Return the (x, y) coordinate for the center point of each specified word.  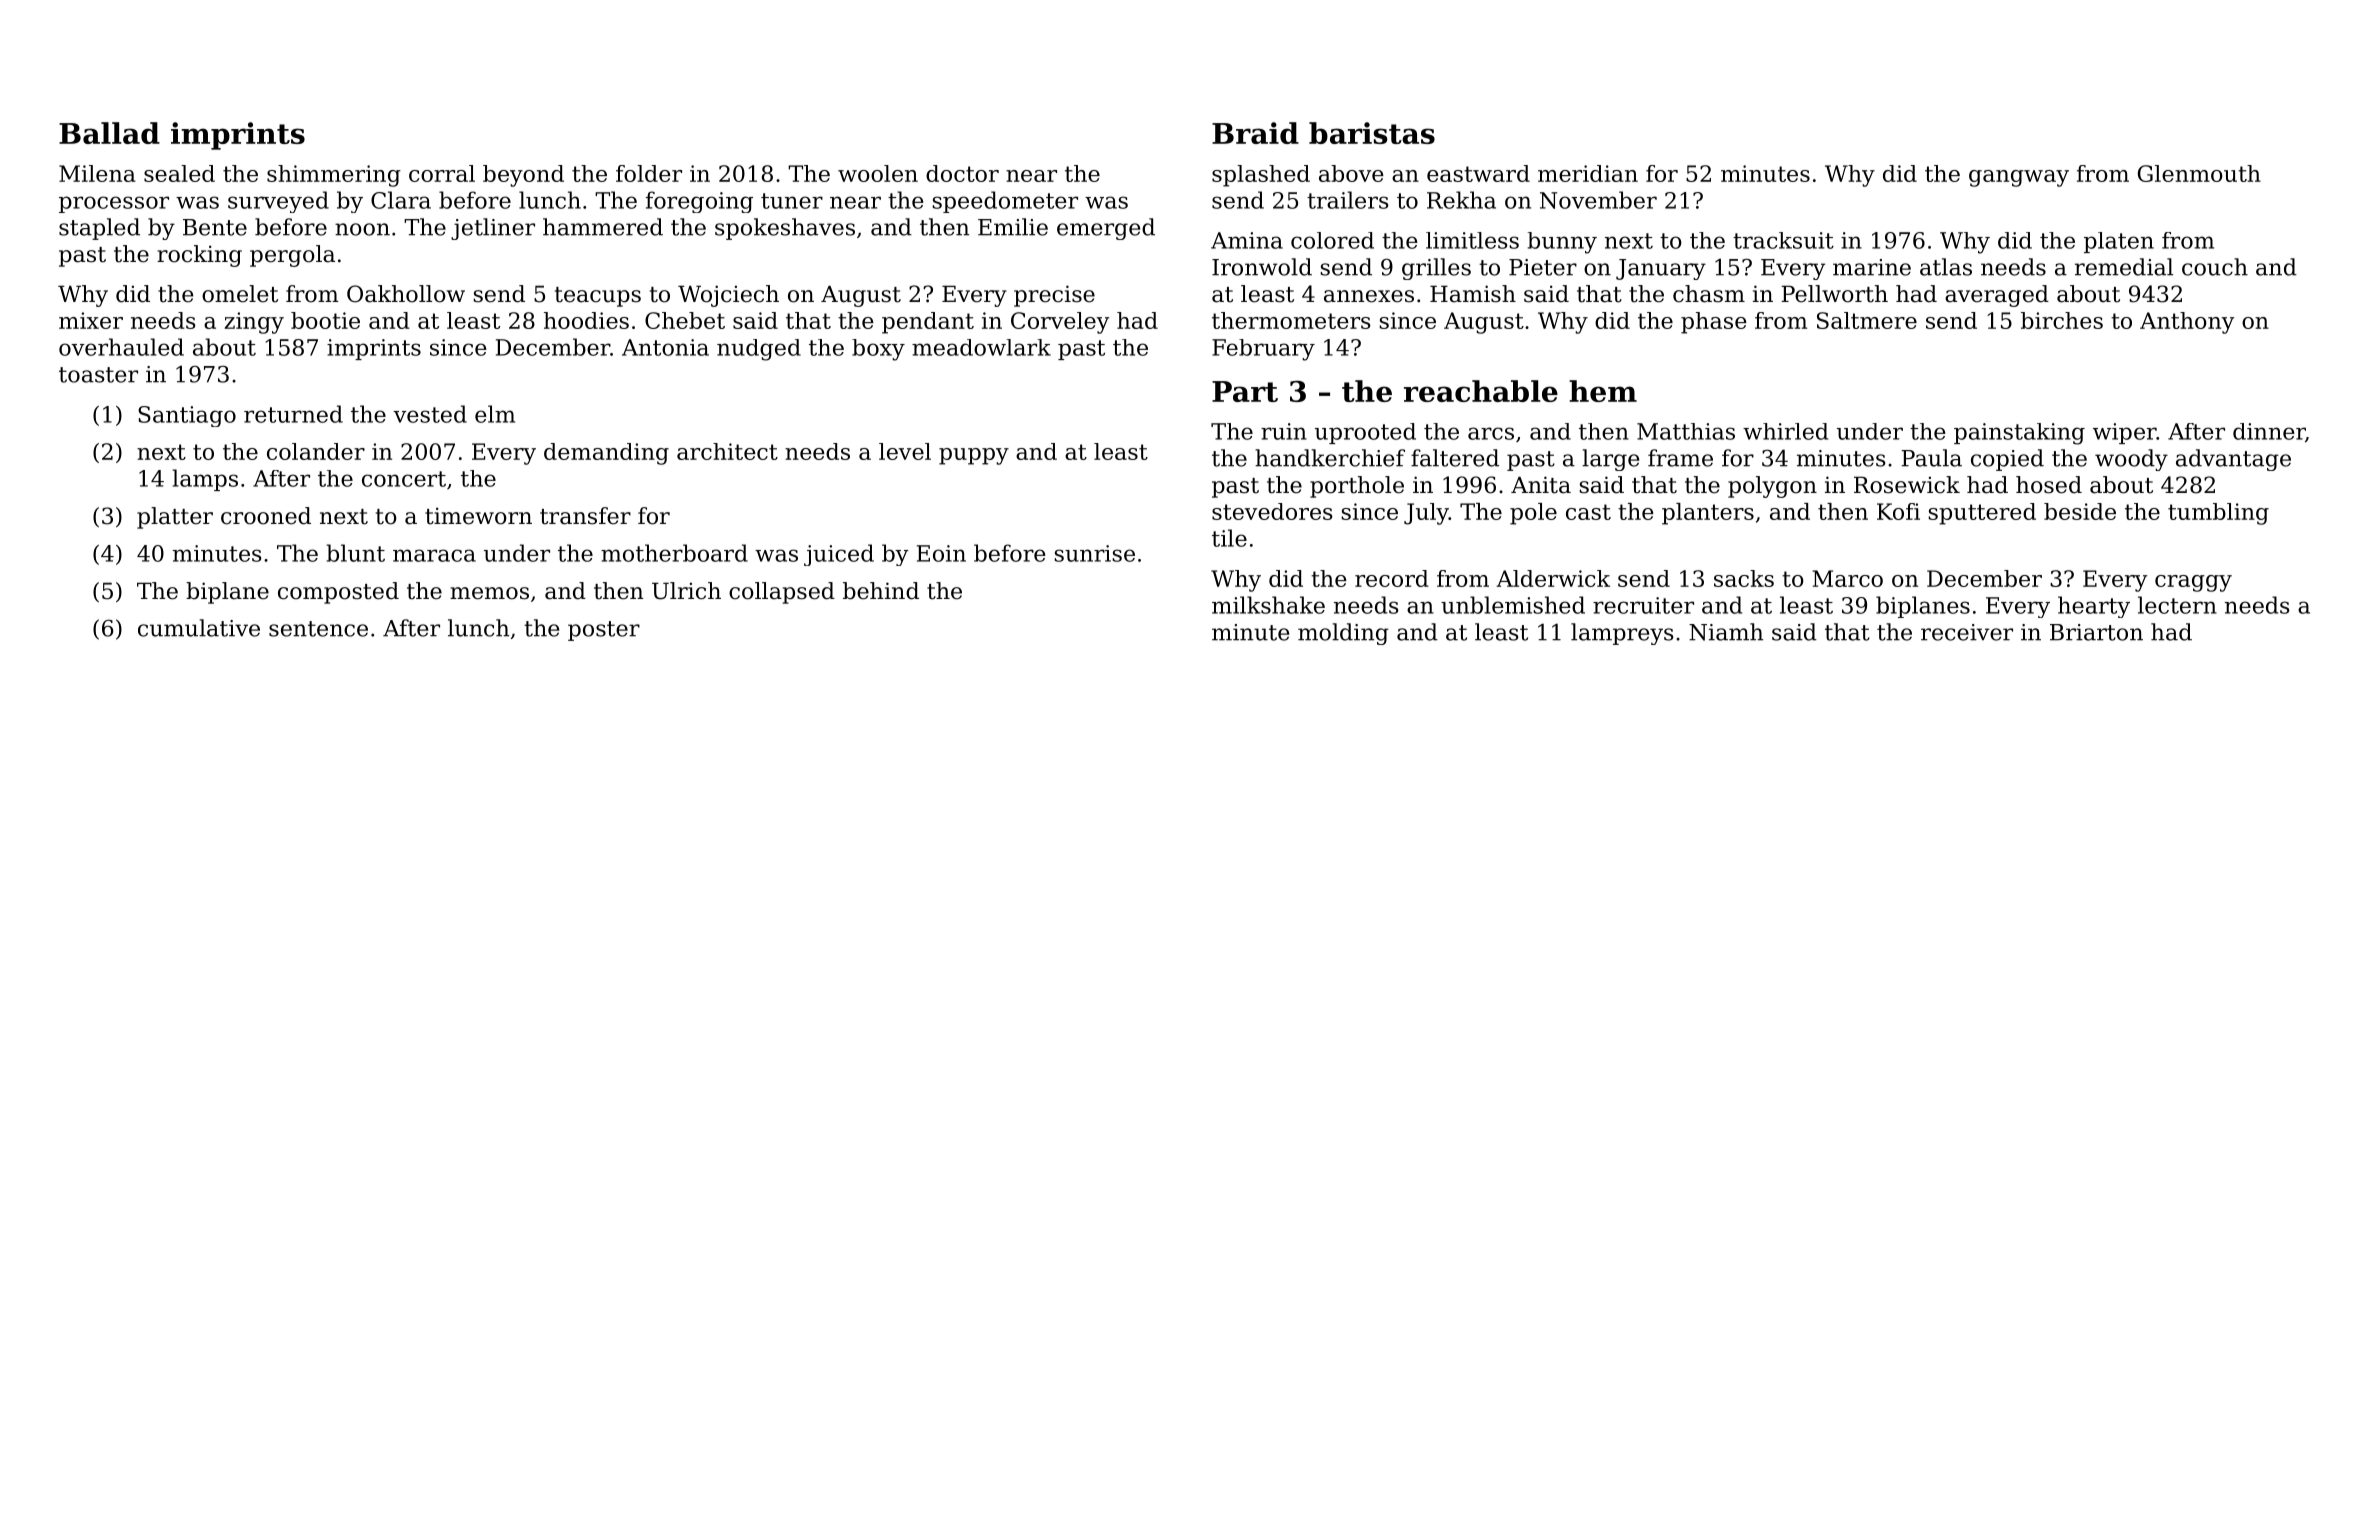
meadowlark (981, 347)
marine (1872, 267)
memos (489, 593)
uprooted (1365, 433)
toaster (98, 375)
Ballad (109, 133)
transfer (585, 516)
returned (293, 414)
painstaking (2019, 434)
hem (1603, 391)
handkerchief (1330, 458)
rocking (199, 256)
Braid (1255, 133)
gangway (2019, 178)
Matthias (1686, 431)
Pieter (1543, 267)
